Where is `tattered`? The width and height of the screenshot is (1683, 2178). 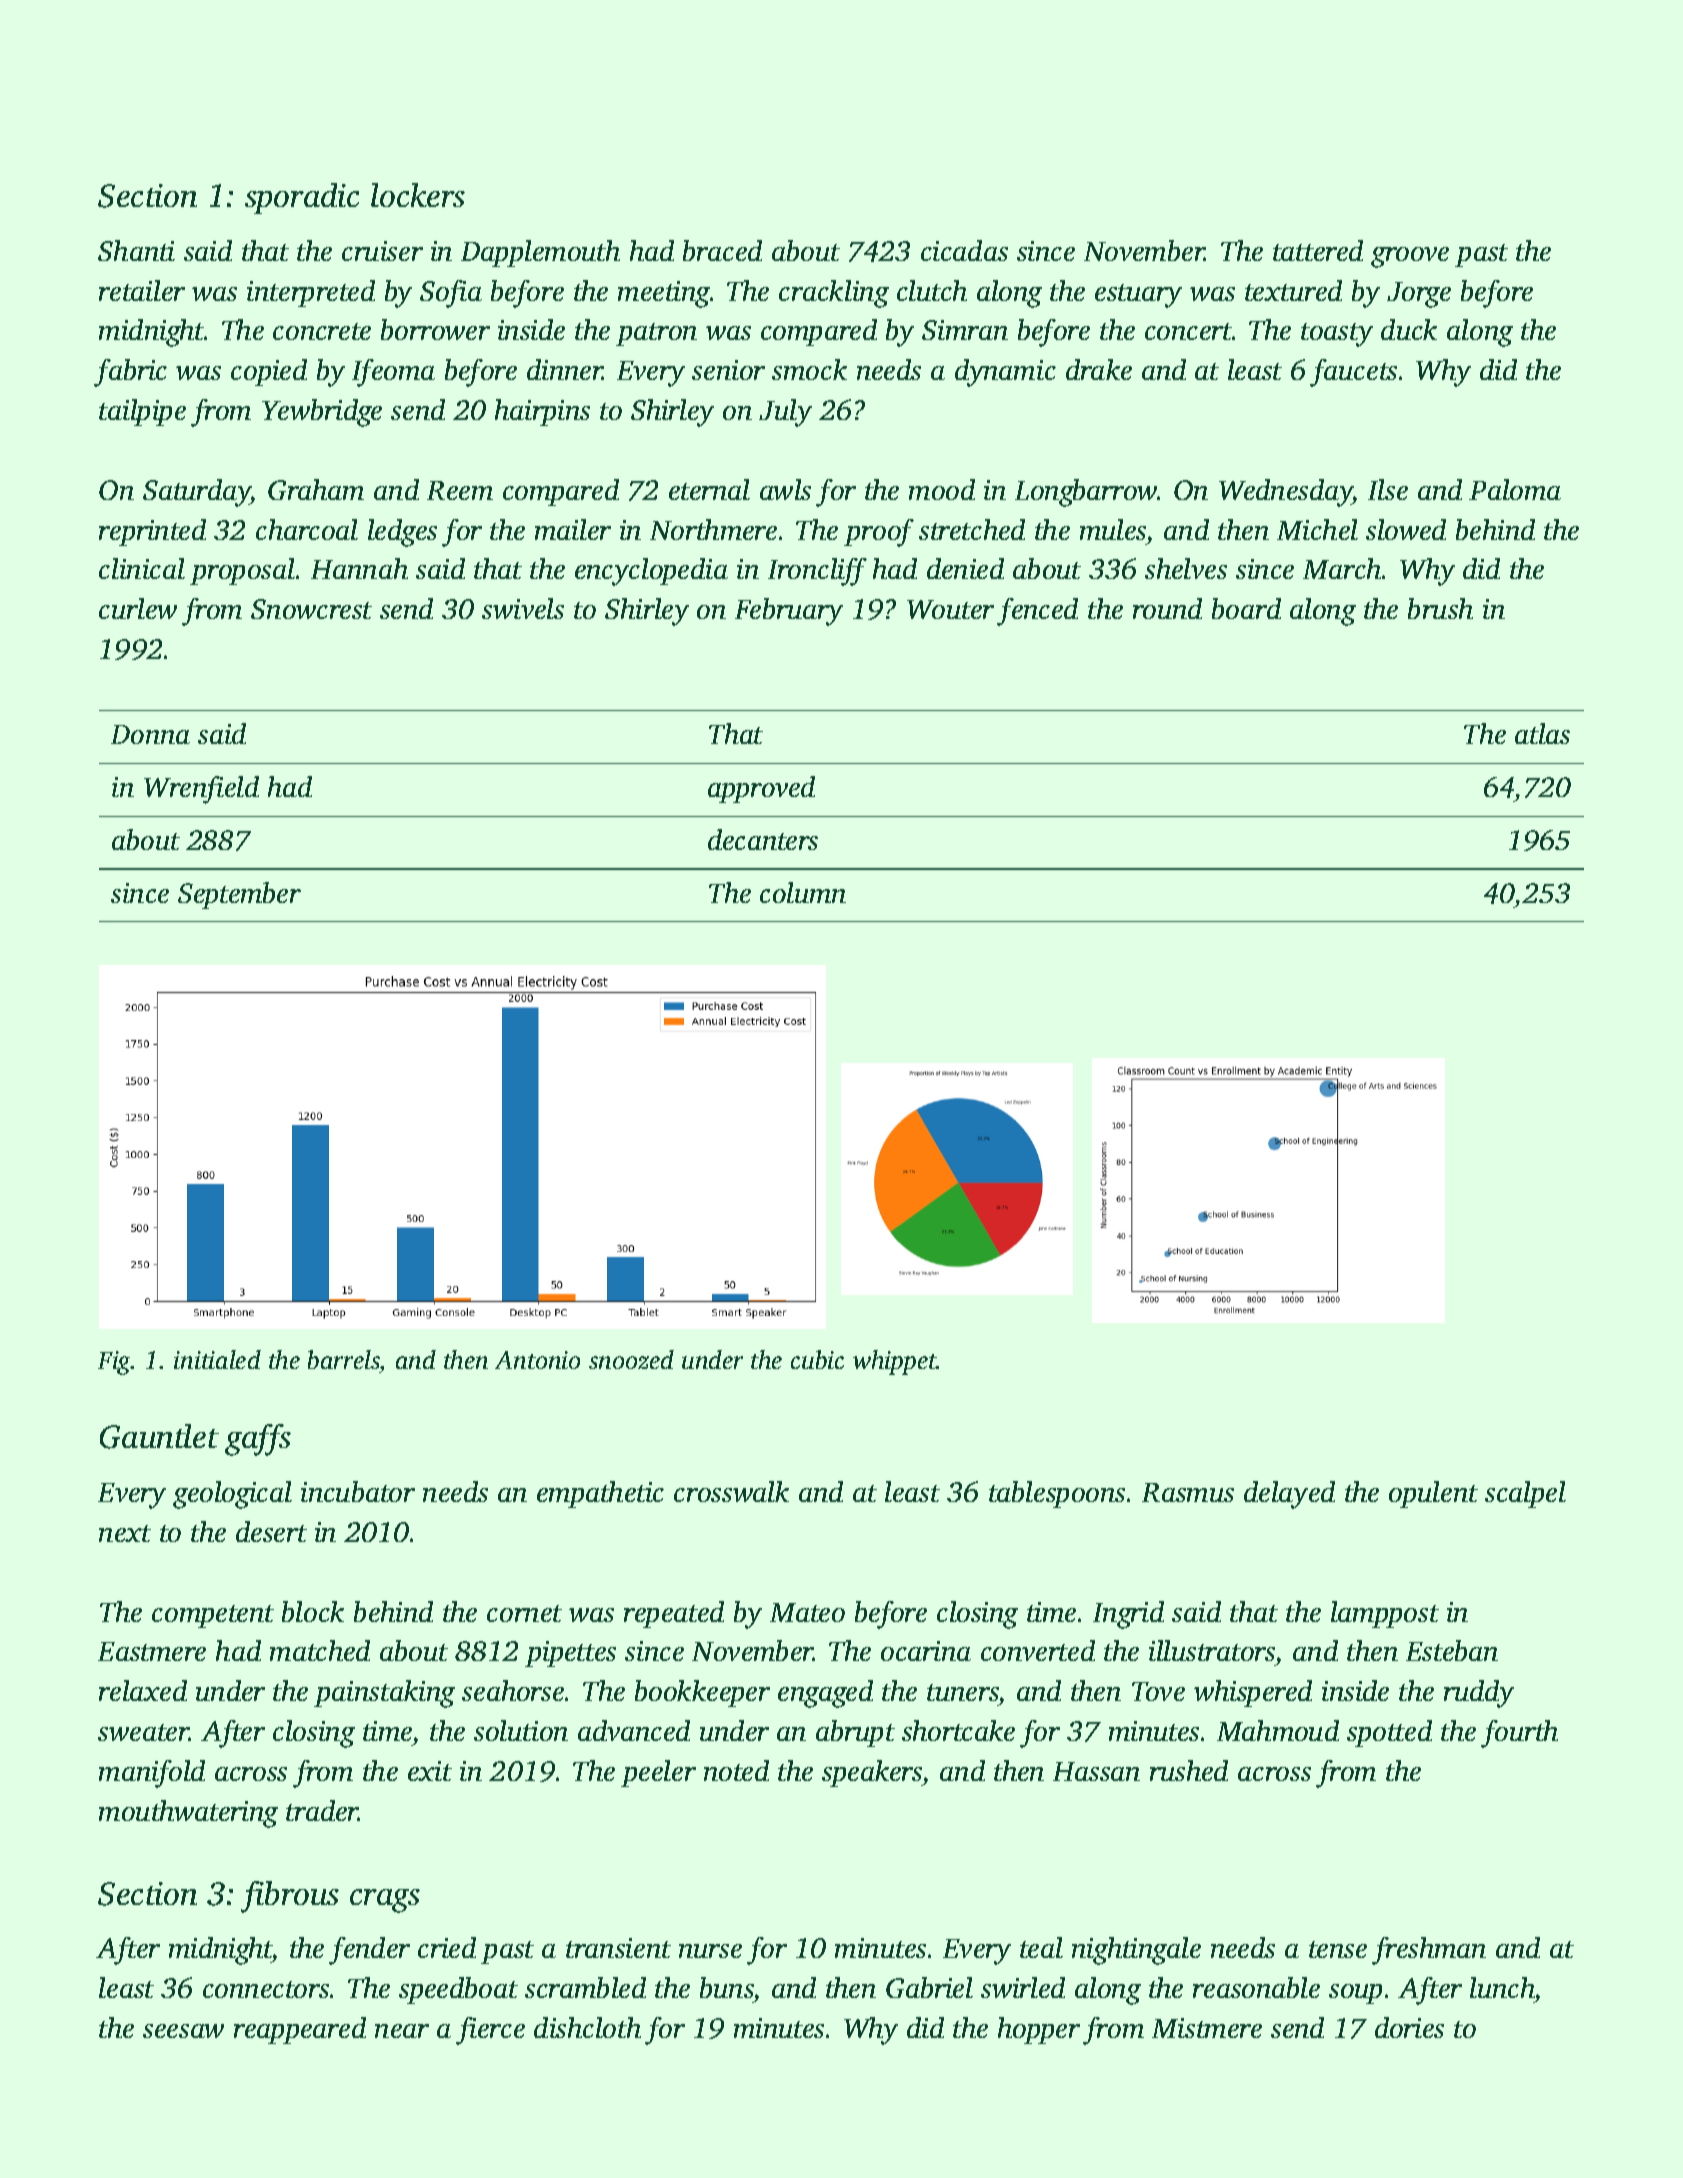 tattered is located at coordinates (1318, 250).
